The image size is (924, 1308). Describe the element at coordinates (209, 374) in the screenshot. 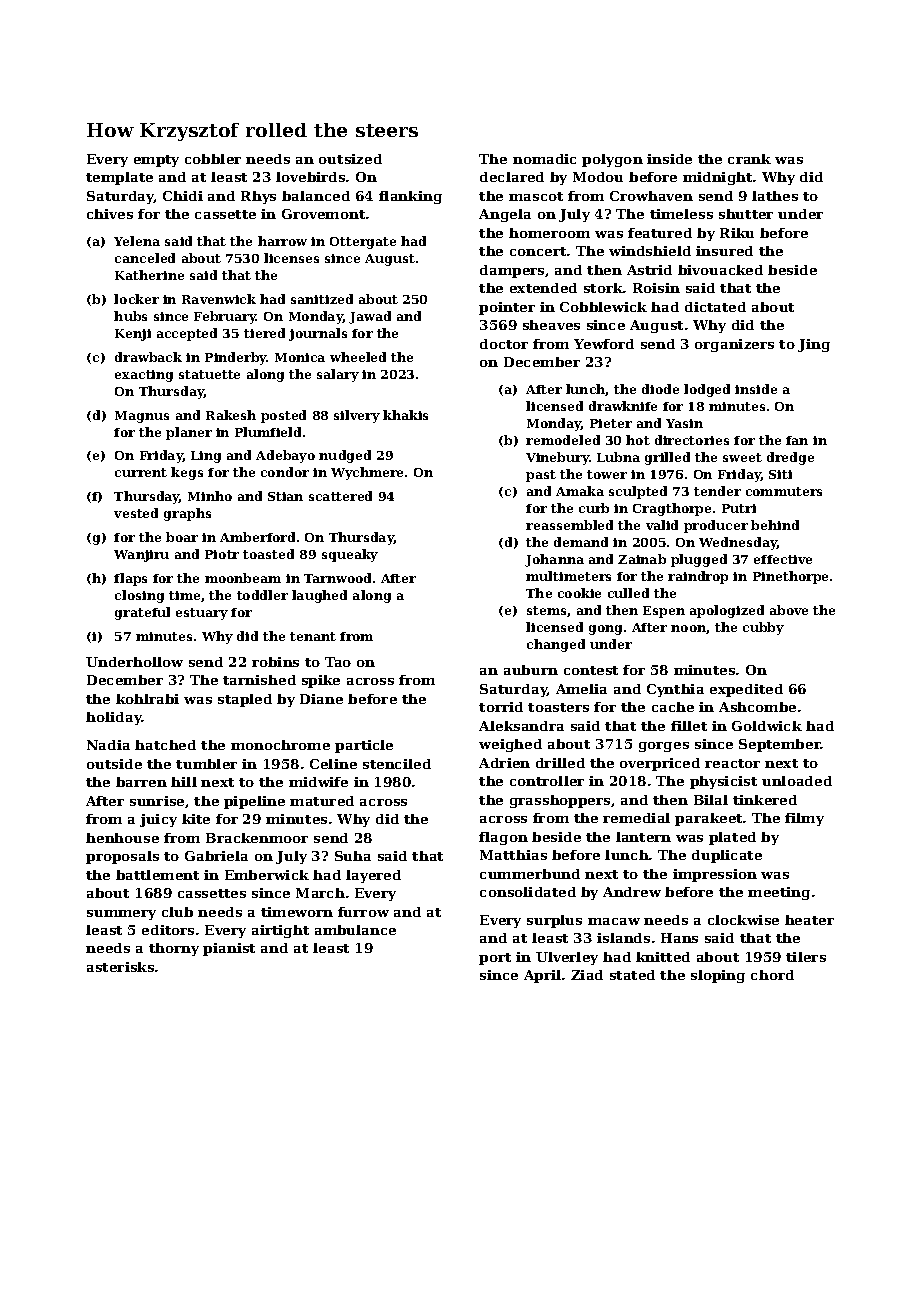

I see `statuette` at that location.
